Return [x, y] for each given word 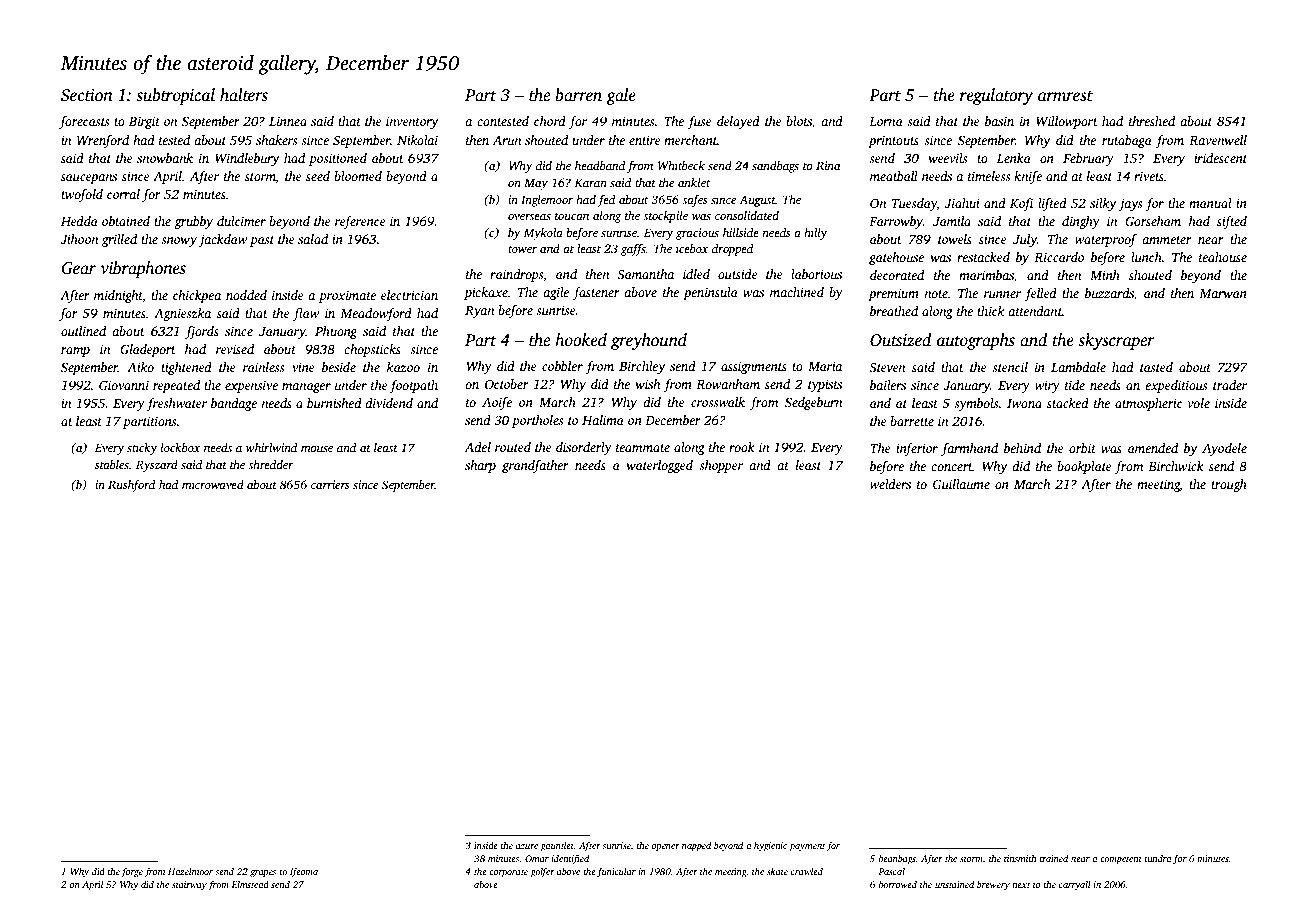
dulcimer [241, 221]
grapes [263, 873]
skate [777, 871]
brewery [993, 885]
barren [578, 95]
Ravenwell [1218, 140]
